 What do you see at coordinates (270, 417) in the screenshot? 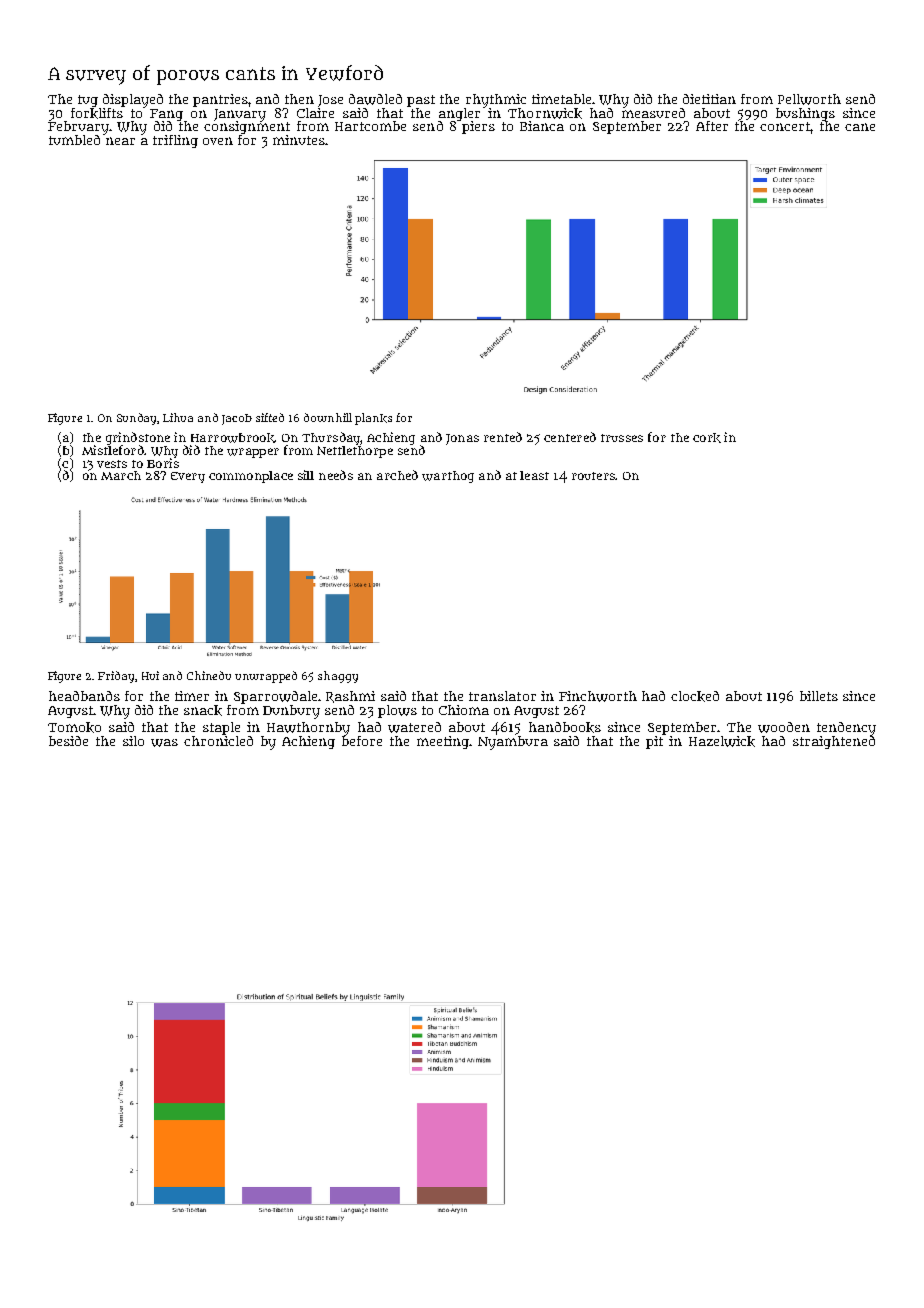
I see `sifted` at bounding box center [270, 417].
